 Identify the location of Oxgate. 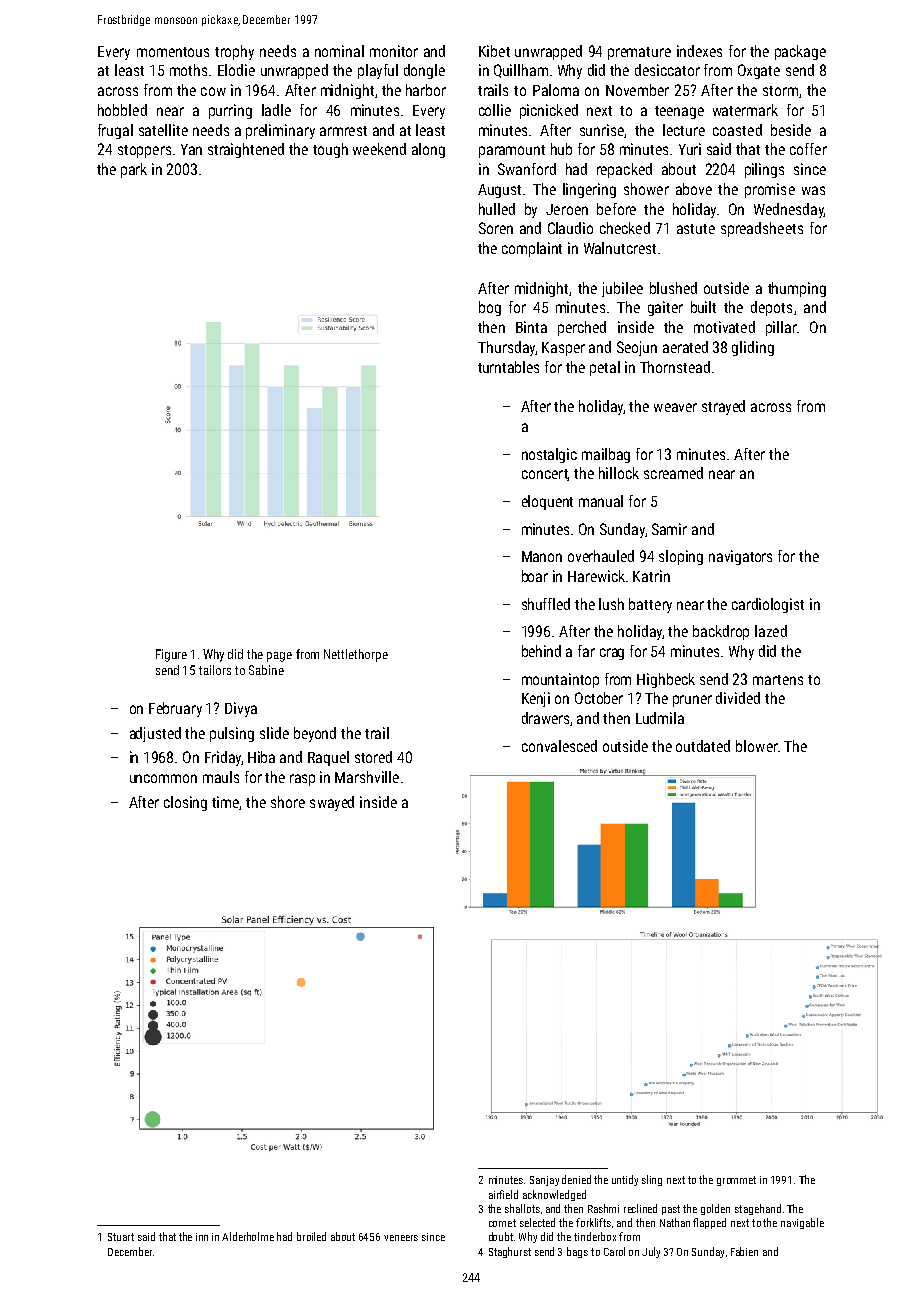
(759, 71).
